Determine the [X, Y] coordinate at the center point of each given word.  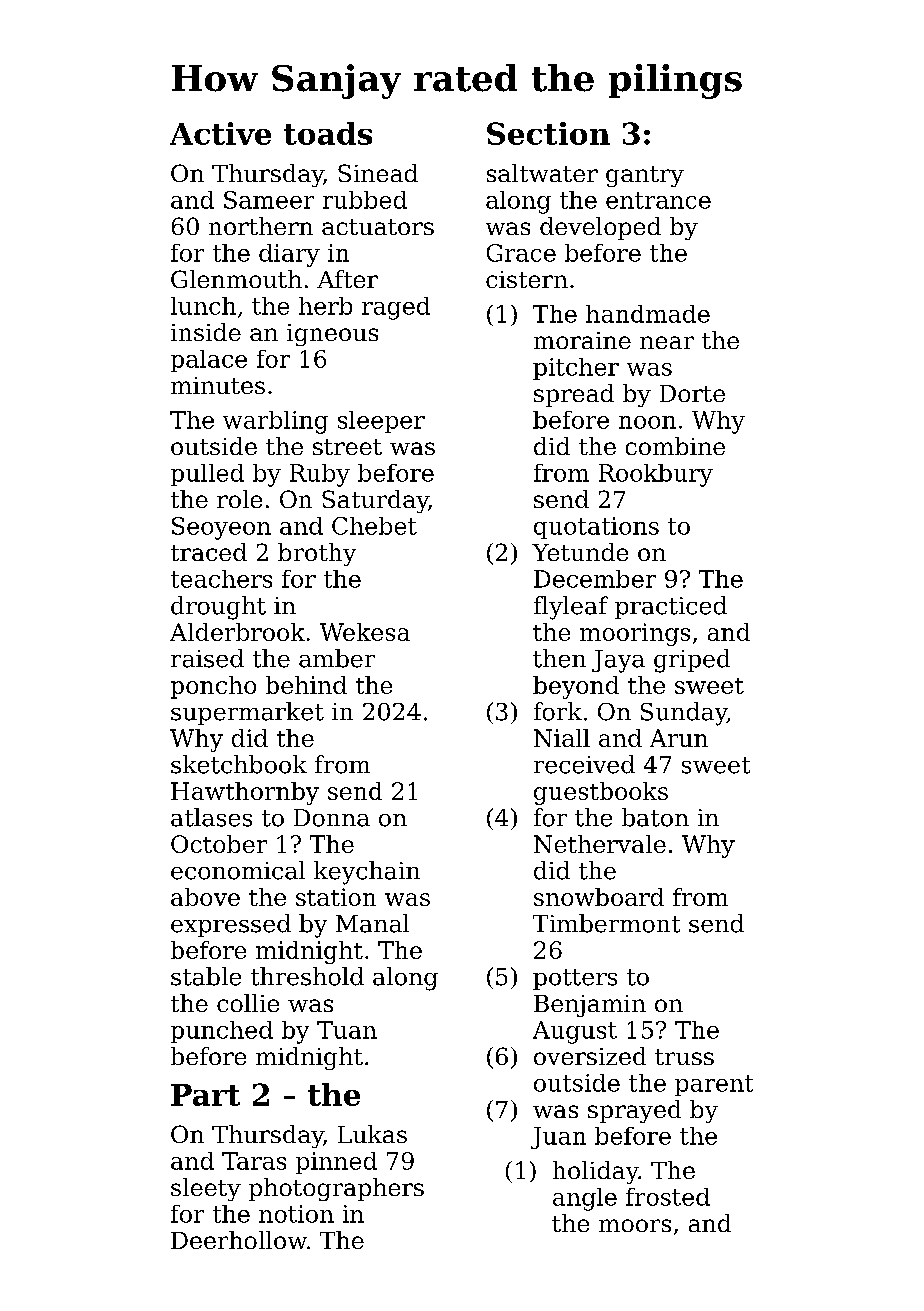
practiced [671, 607]
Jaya [618, 661]
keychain [367, 873]
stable [206, 976]
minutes [218, 385]
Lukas [372, 1134]
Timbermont [606, 923]
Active [220, 133]
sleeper [381, 422]
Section [548, 133]
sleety [206, 1189]
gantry [645, 176]
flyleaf [571, 608]
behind [306, 685]
